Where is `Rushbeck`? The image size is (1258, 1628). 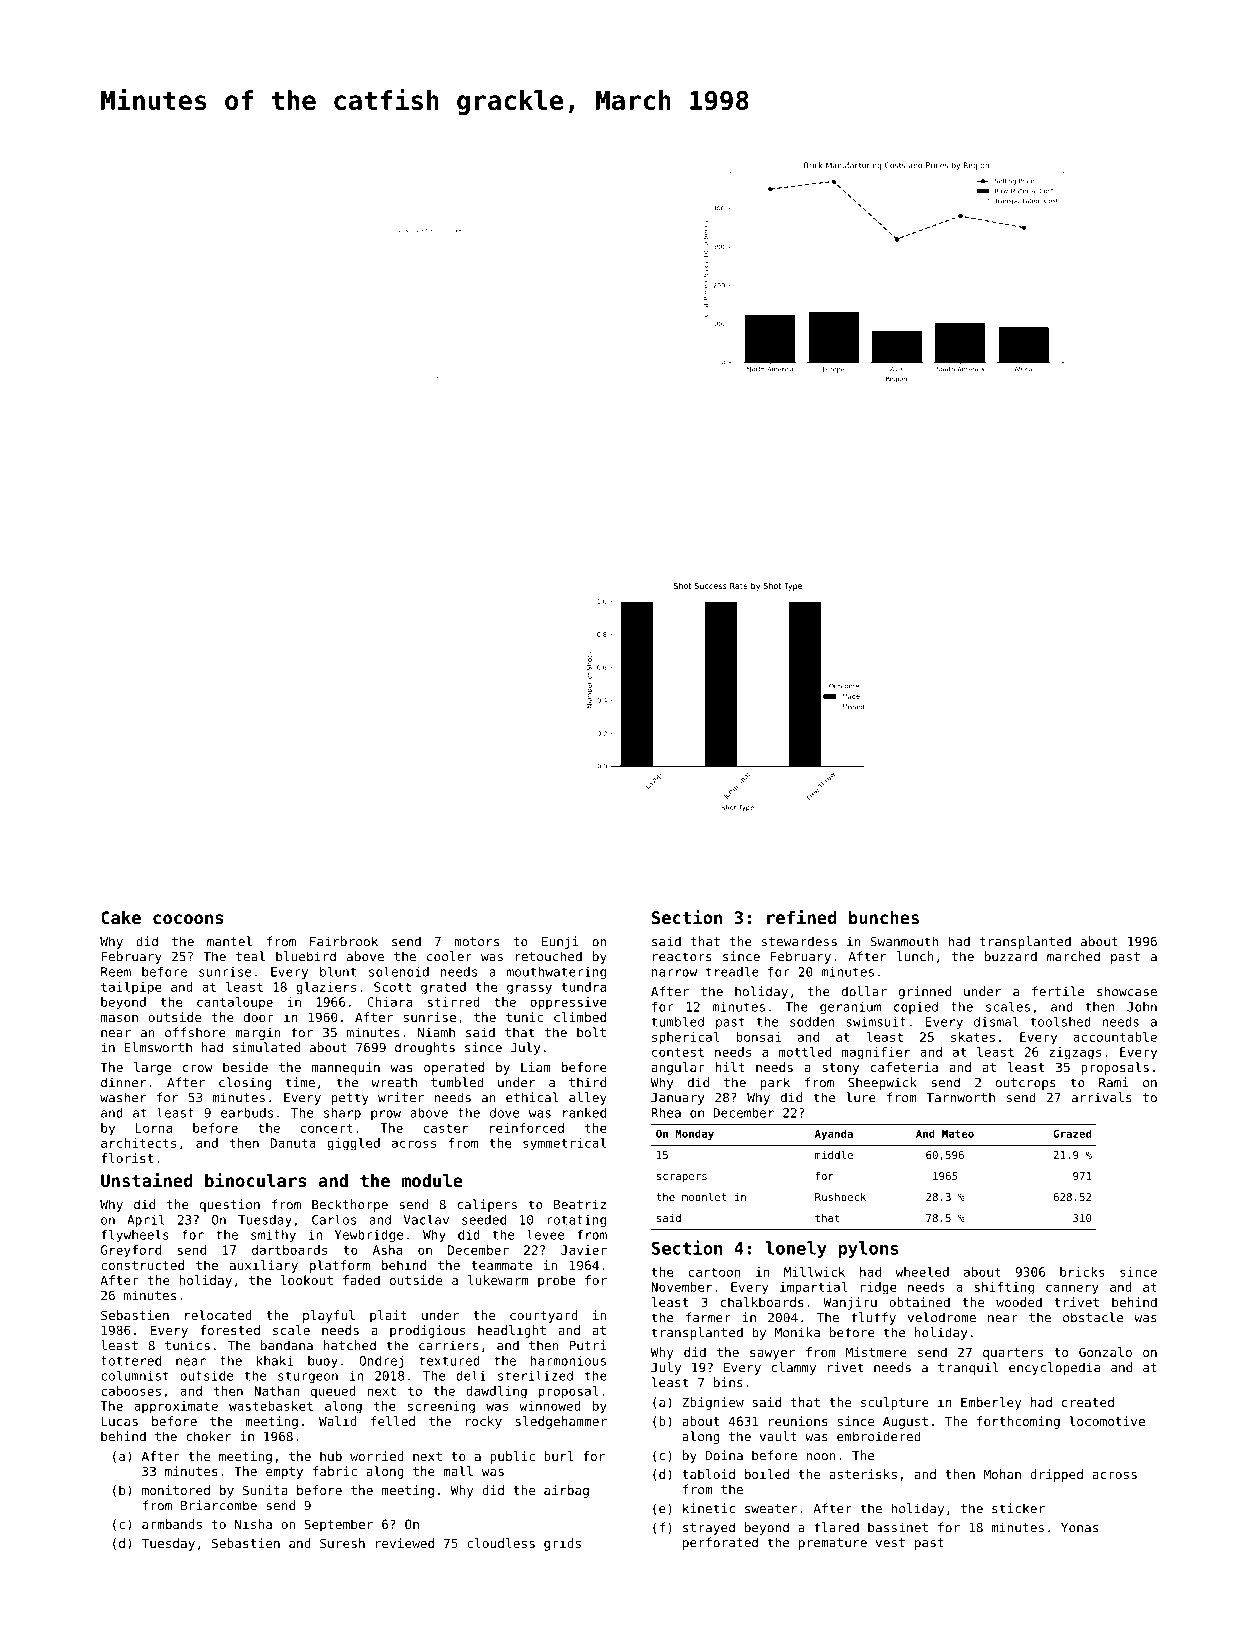 Rushbeck is located at coordinates (840, 1197).
